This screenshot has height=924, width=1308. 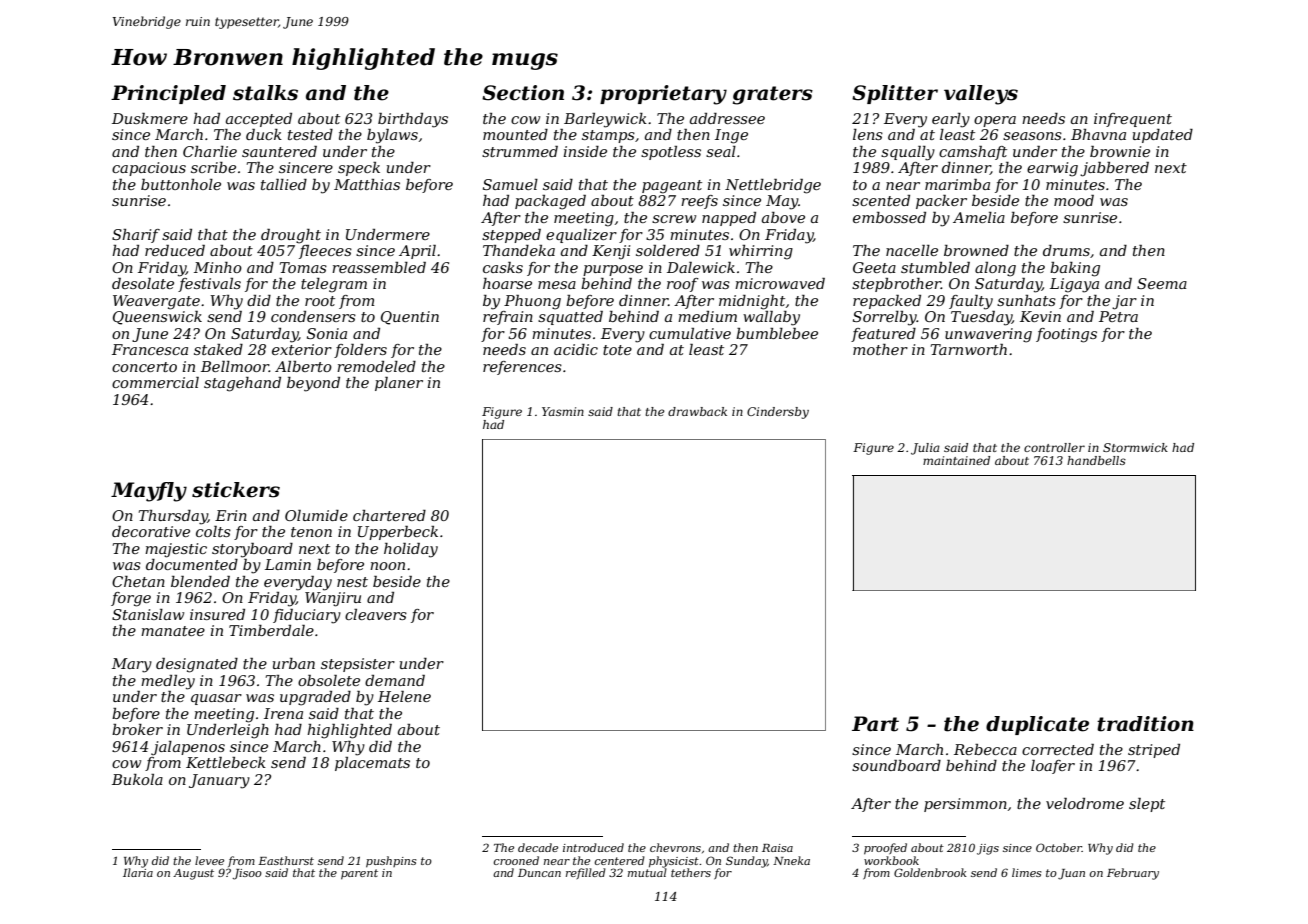 I want to click on Petra, so click(x=1118, y=316).
